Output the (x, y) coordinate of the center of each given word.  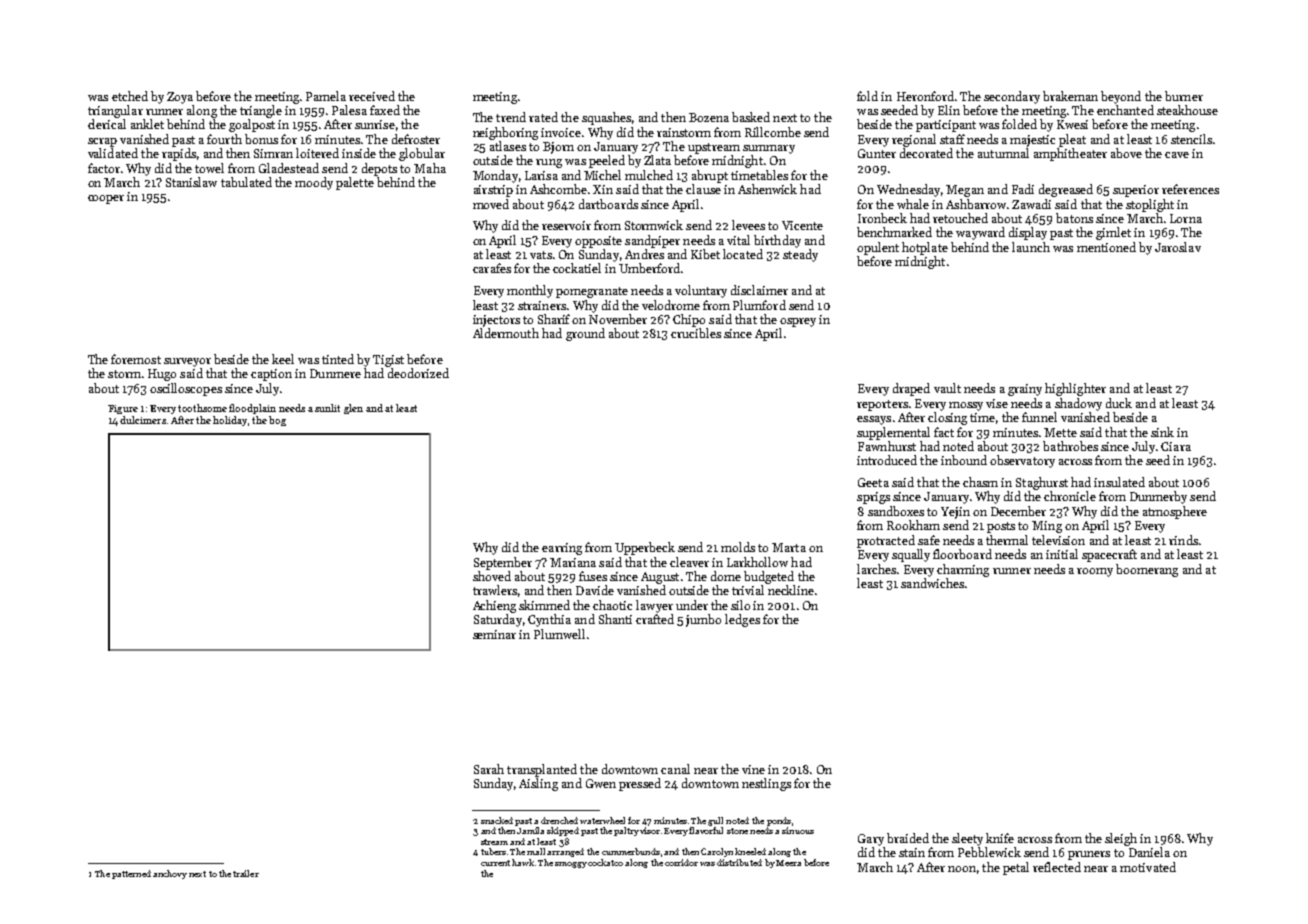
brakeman (1070, 96)
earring (562, 549)
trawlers (495, 590)
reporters (882, 405)
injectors (496, 321)
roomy (1095, 572)
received (372, 96)
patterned (131, 874)
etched (130, 96)
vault (947, 388)
